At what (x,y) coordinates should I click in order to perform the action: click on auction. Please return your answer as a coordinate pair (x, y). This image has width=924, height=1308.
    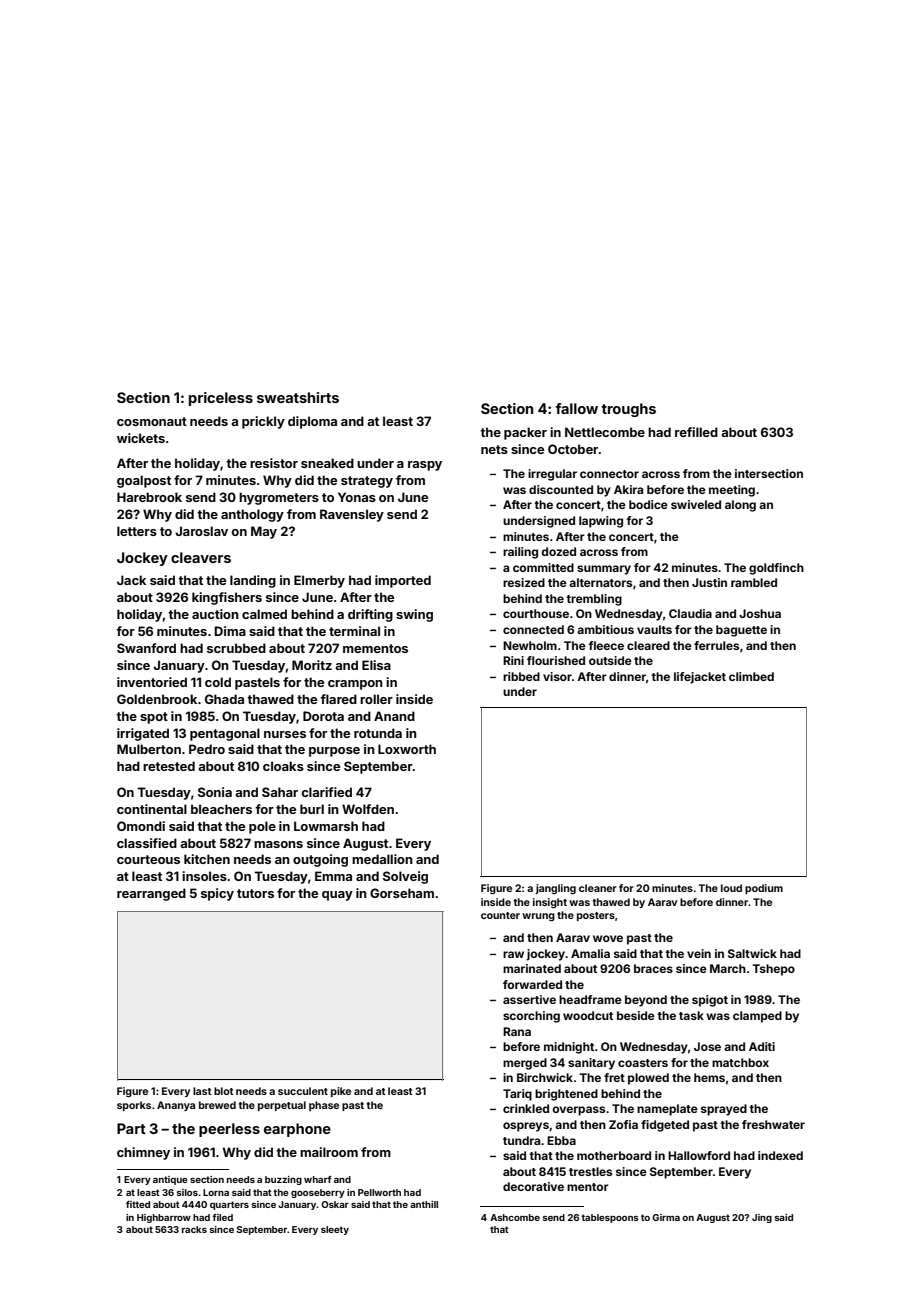
    Looking at the image, I should click on (215, 614).
